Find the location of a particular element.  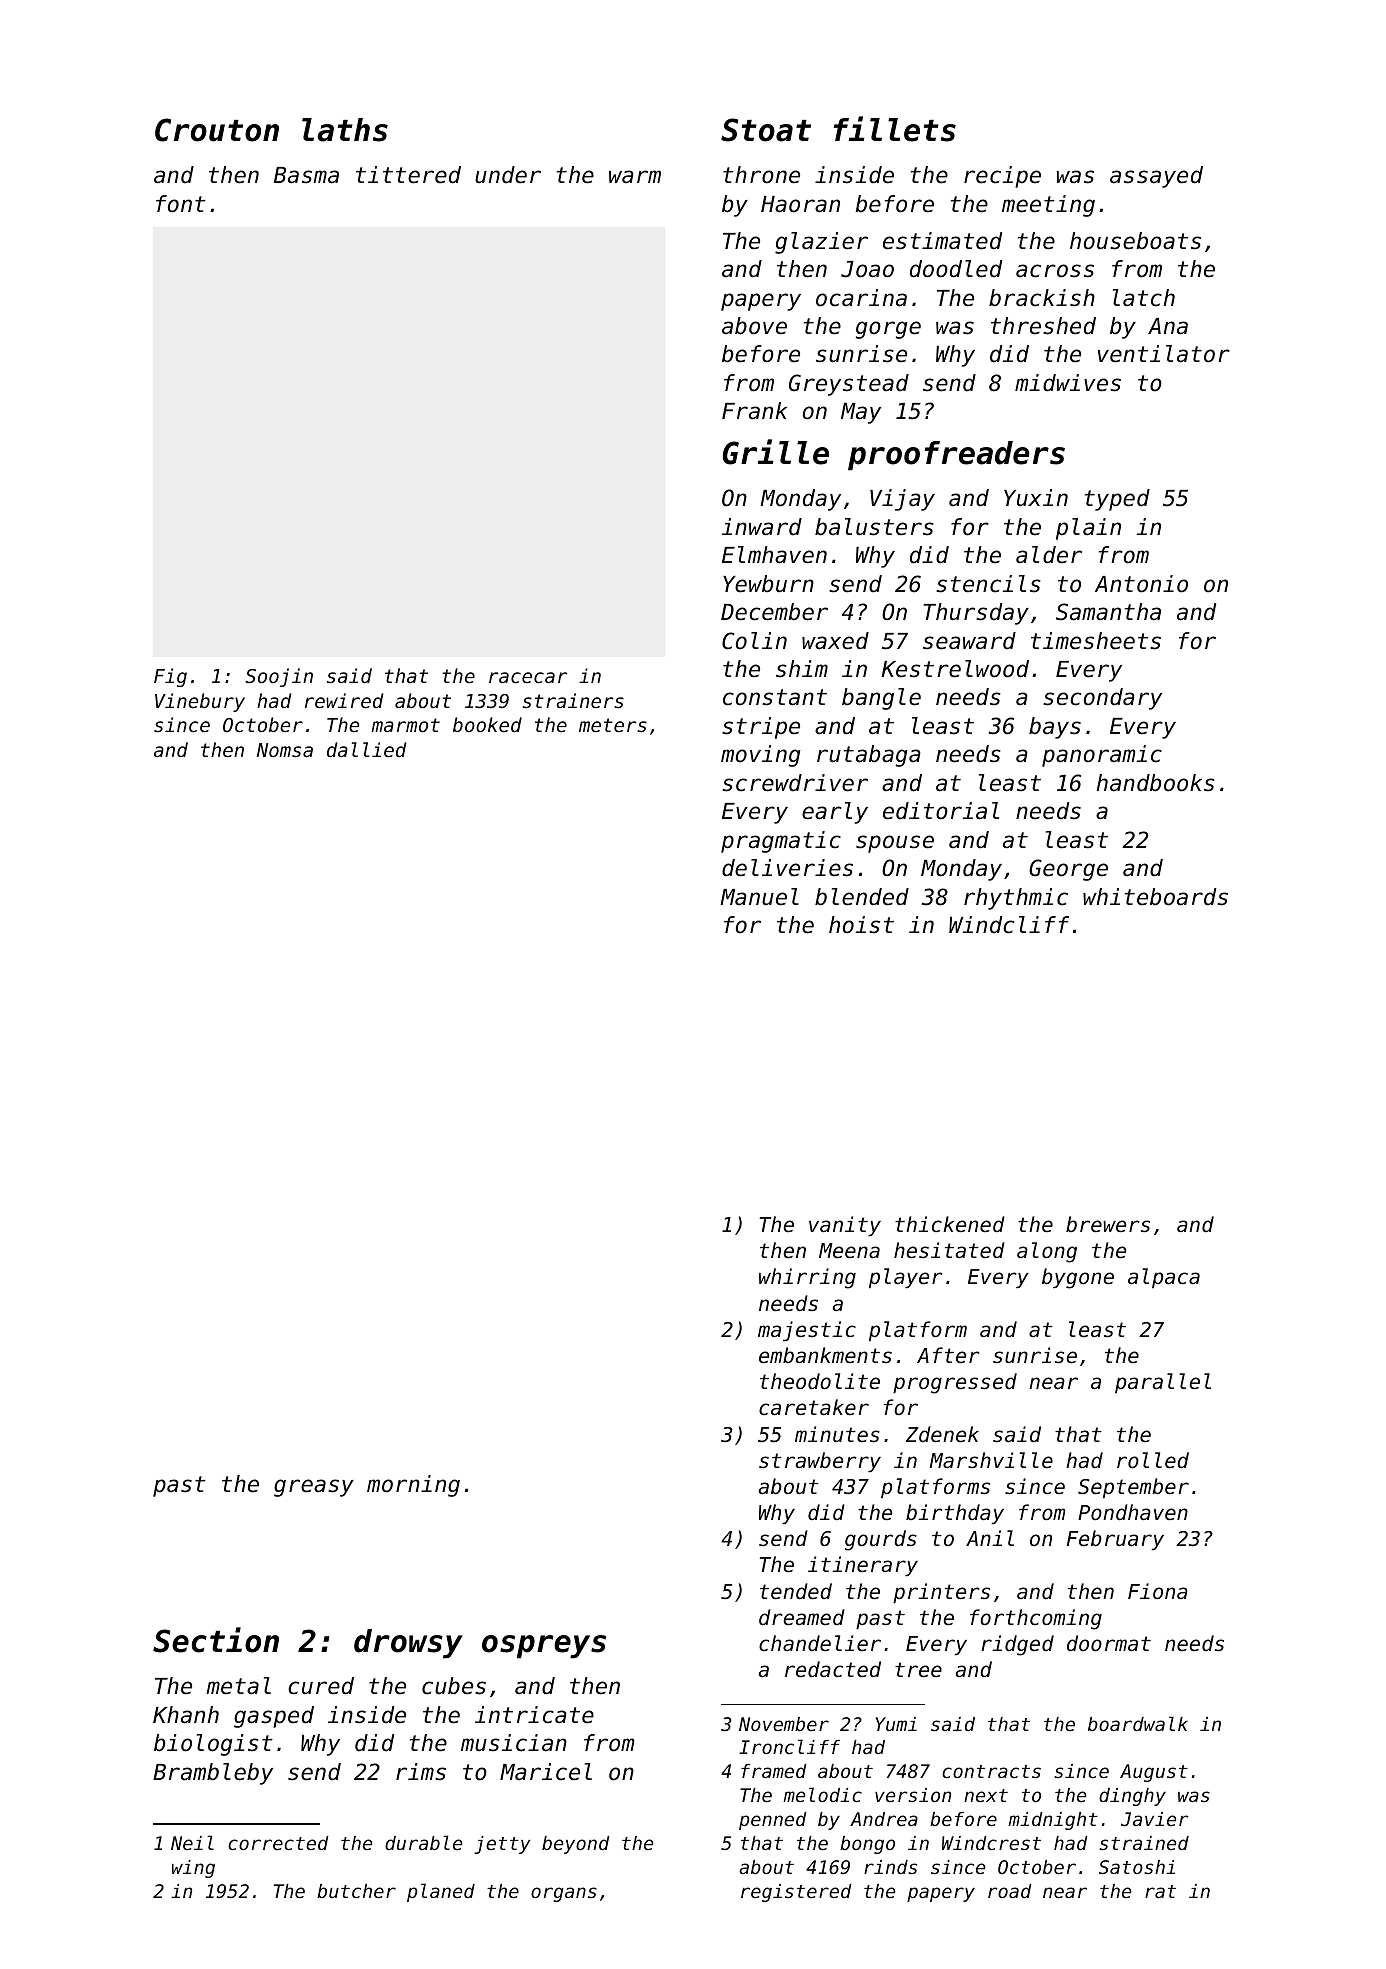

wing is located at coordinates (193, 1869).
